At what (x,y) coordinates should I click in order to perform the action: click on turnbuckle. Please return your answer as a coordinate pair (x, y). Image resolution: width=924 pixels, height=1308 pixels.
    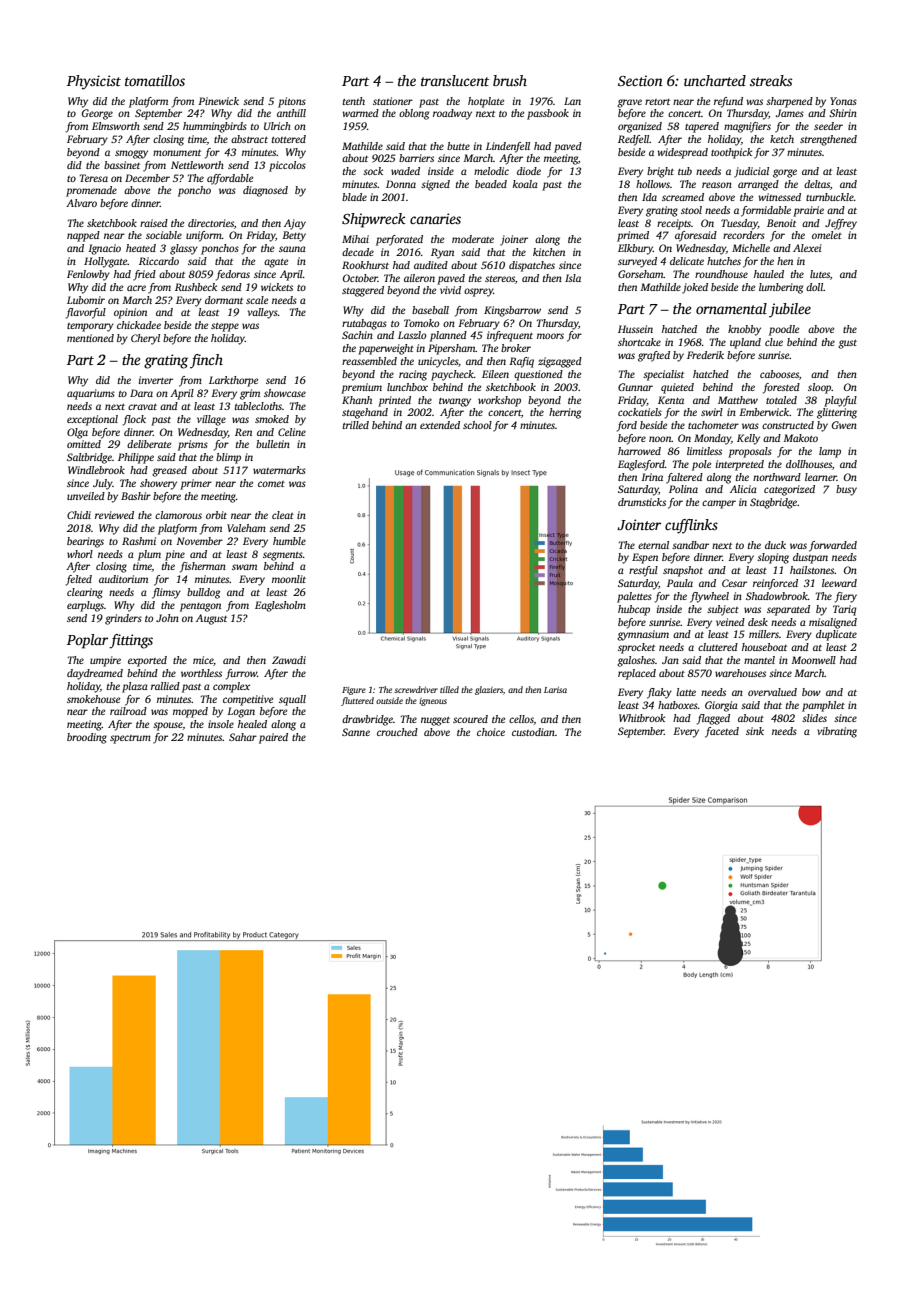
    Looking at the image, I should click on (830, 197).
